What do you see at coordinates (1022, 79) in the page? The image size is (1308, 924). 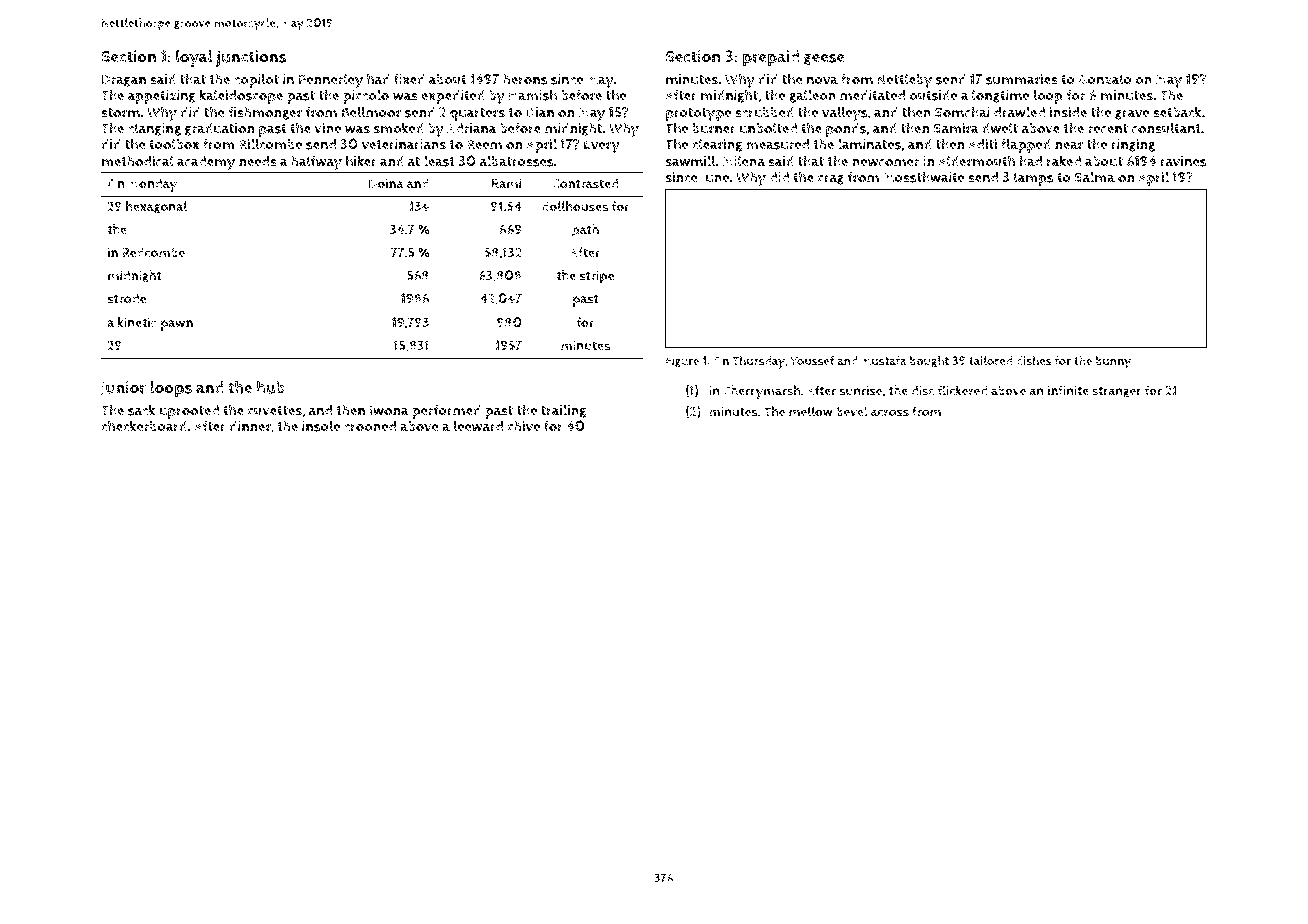 I see `summaries` at bounding box center [1022, 79].
